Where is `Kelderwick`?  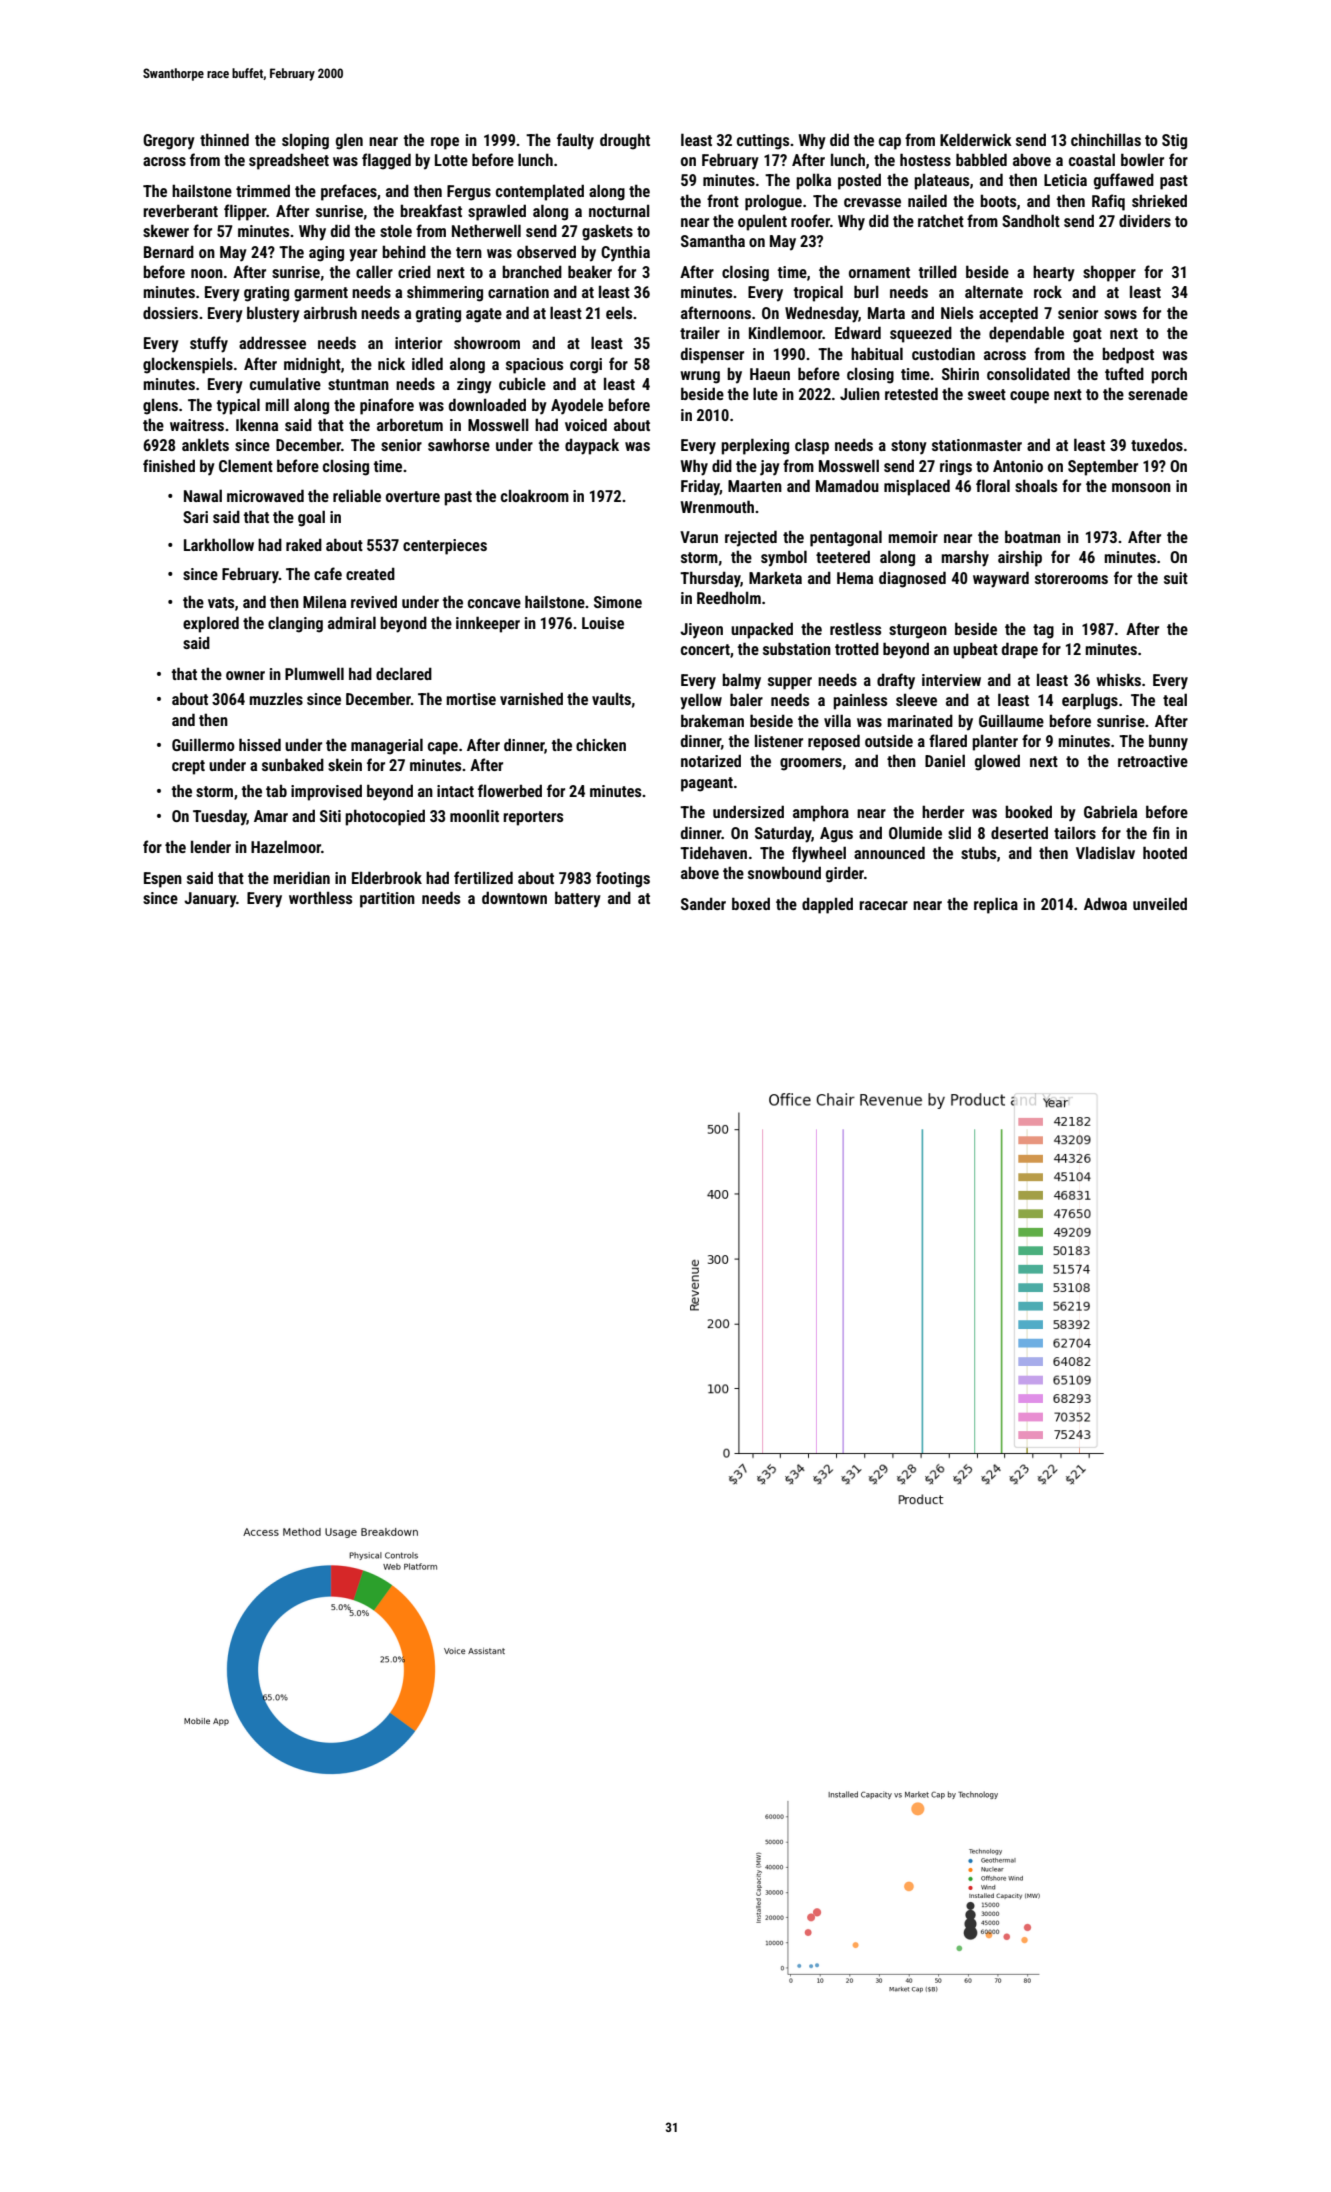
Kelderwick is located at coordinates (976, 139).
